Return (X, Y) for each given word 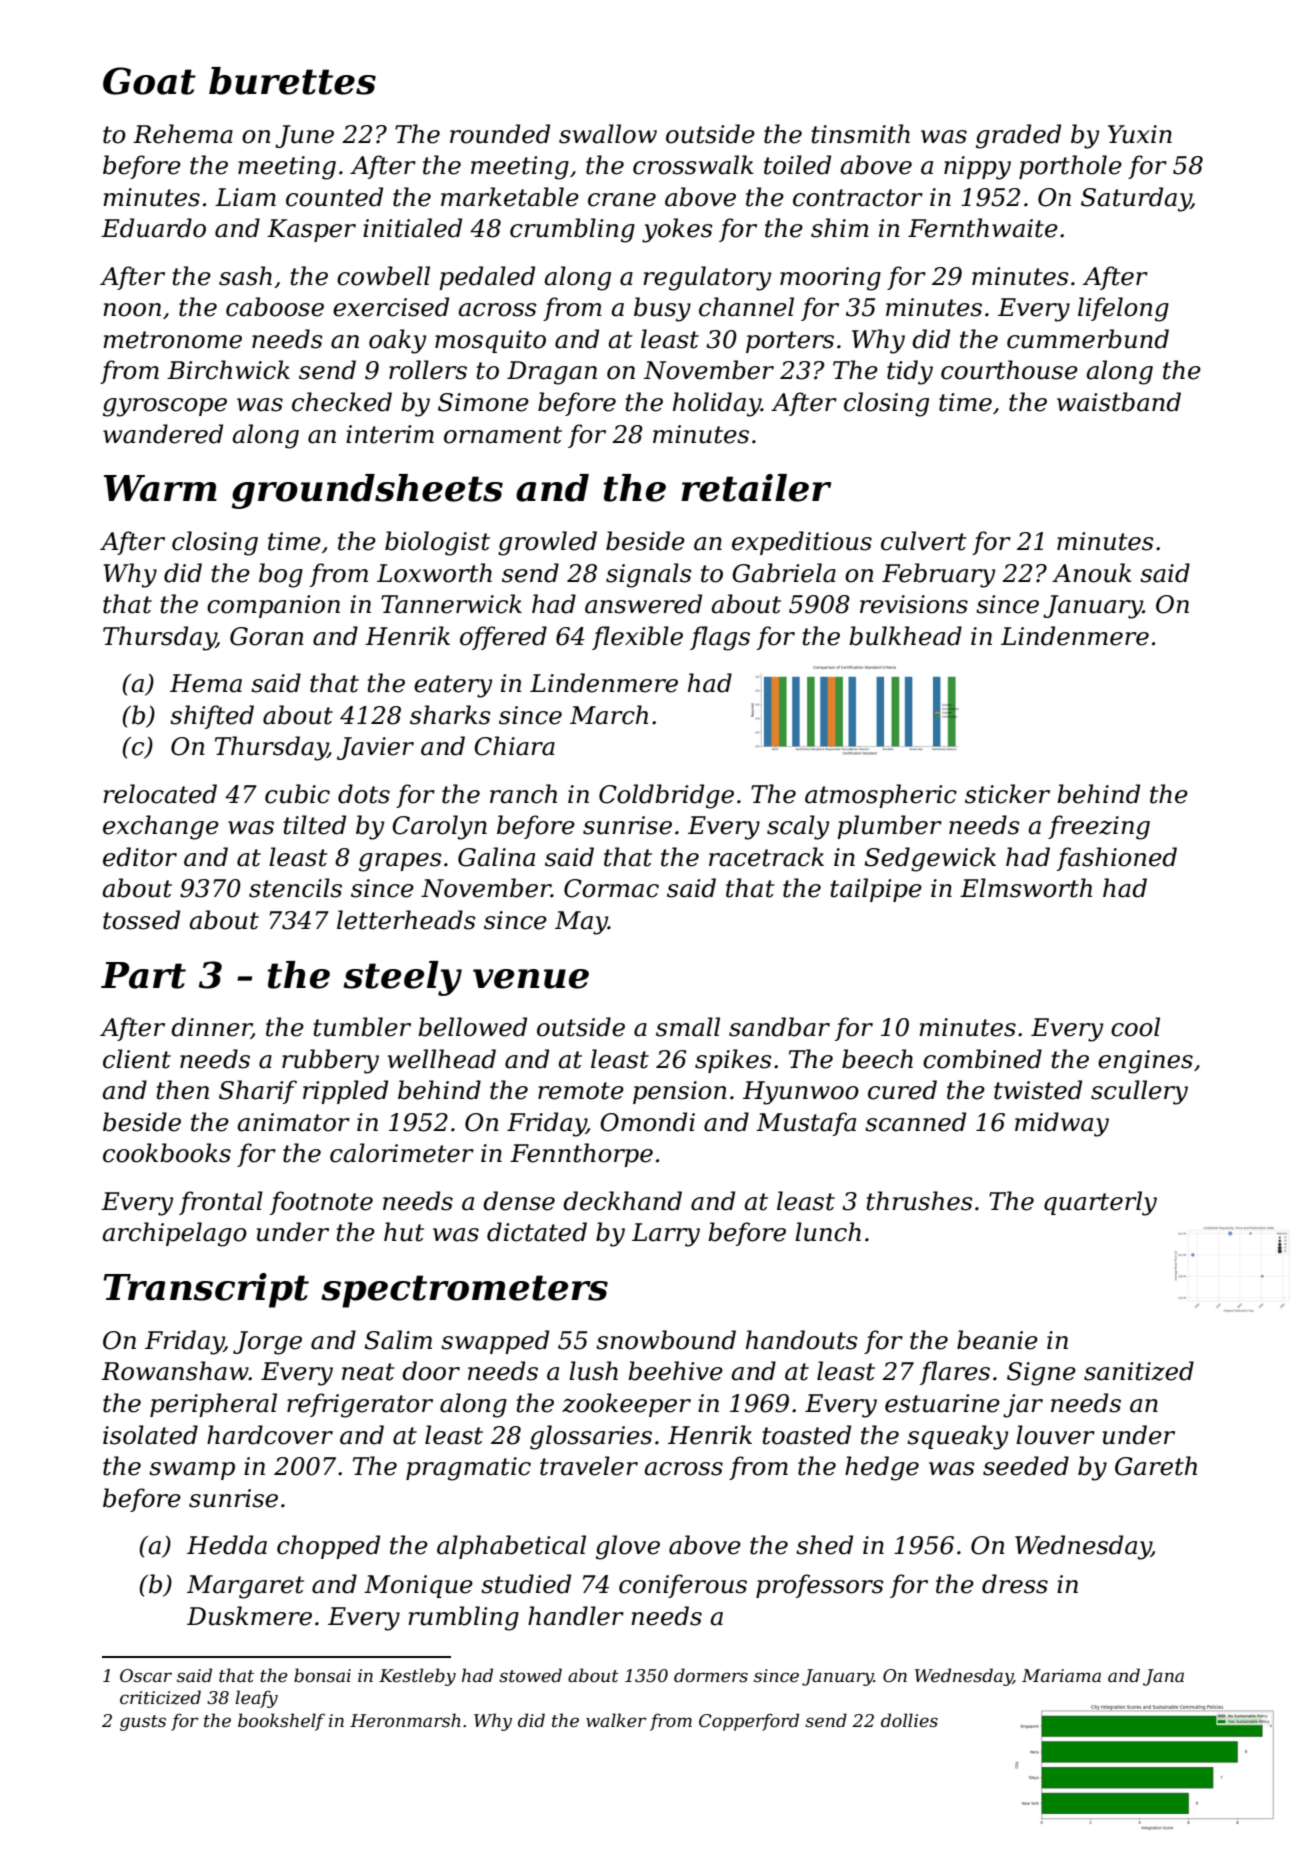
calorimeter (402, 1153)
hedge (882, 1468)
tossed (141, 920)
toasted (807, 1435)
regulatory (707, 278)
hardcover (270, 1435)
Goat (149, 81)
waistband (1119, 402)
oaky (397, 341)
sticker (1007, 794)
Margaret (245, 1587)
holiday (717, 404)
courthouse (1009, 370)
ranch (523, 794)
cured (902, 1090)
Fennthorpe (581, 1155)
